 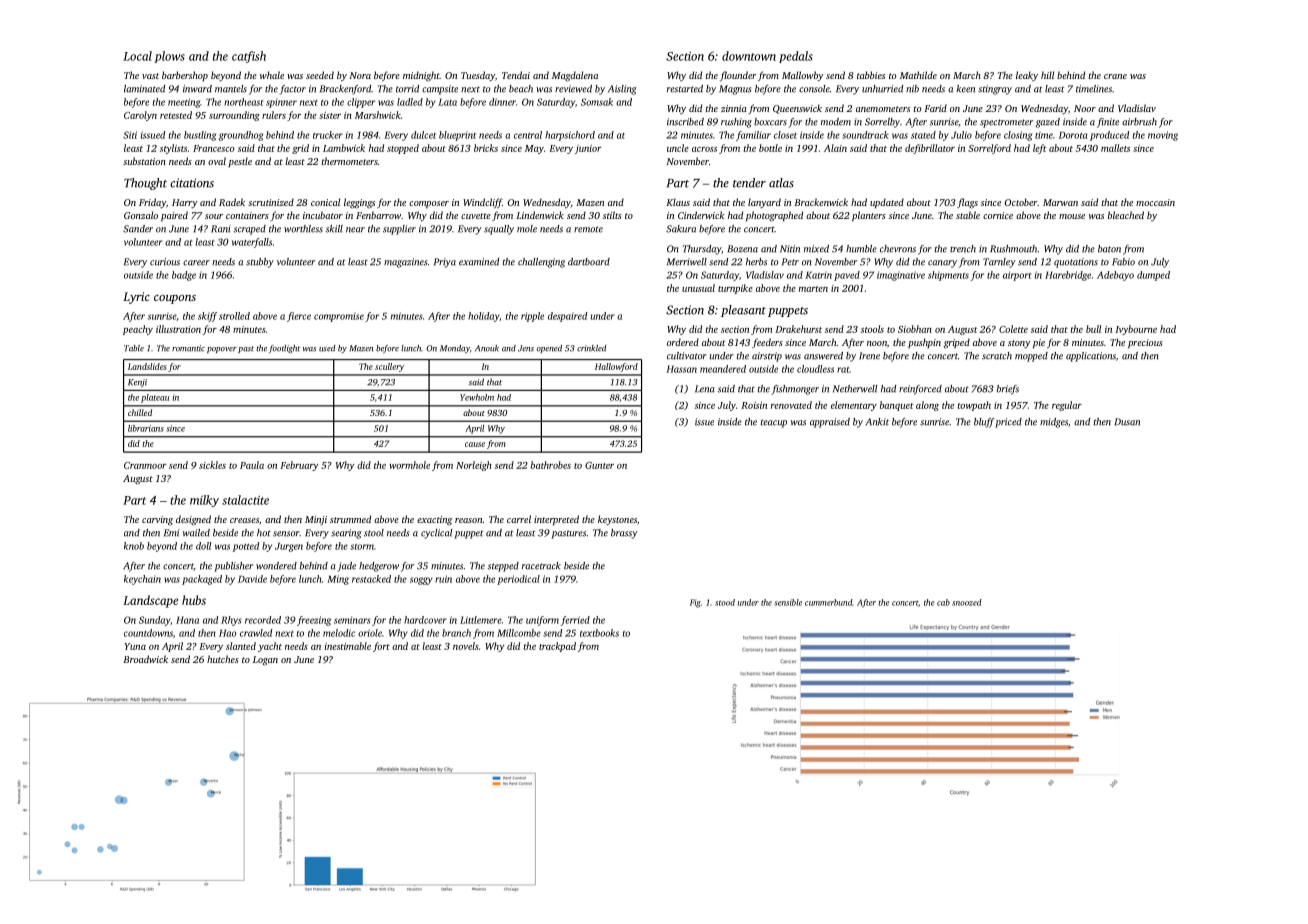 I want to click on compromise, so click(x=339, y=317).
